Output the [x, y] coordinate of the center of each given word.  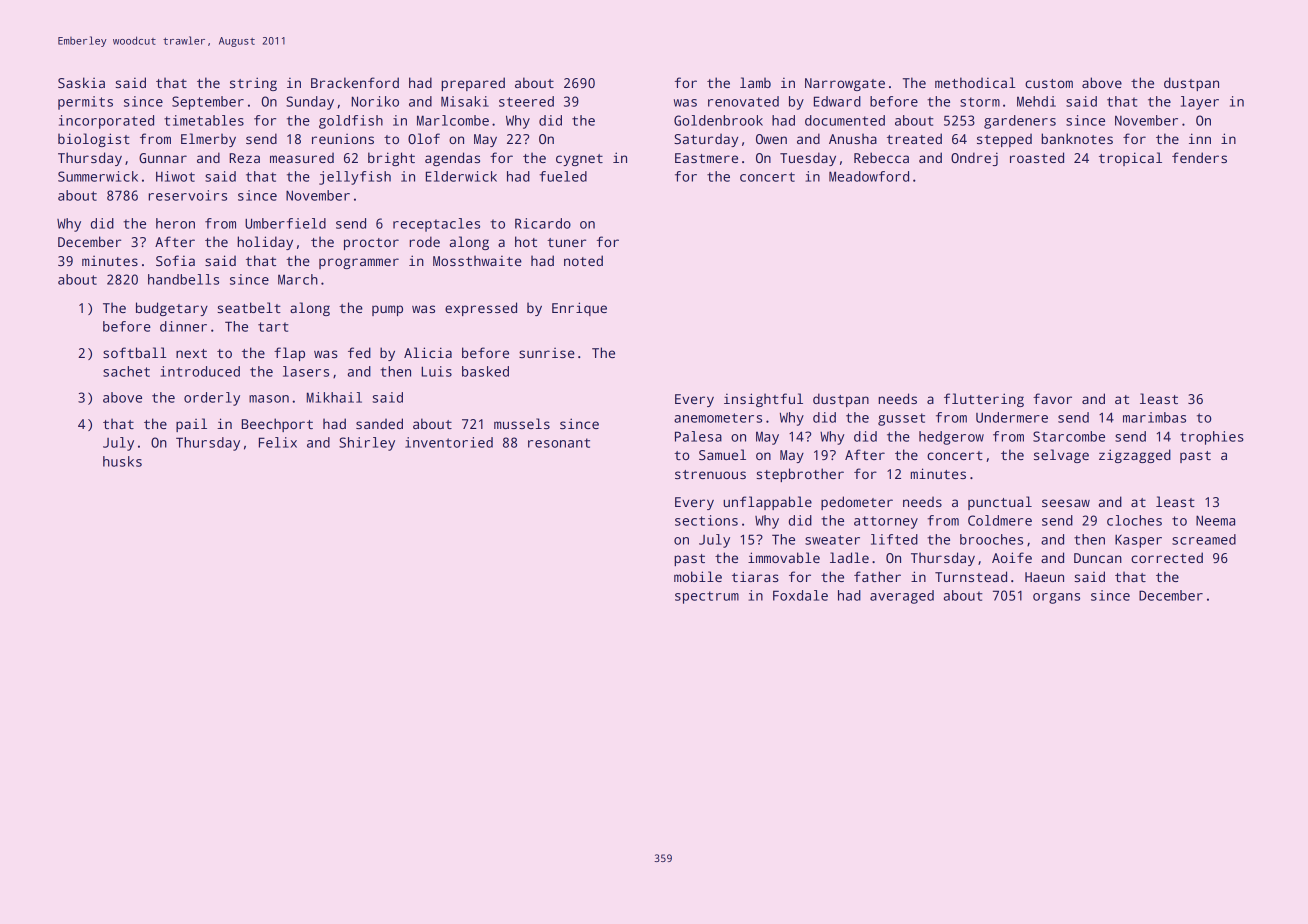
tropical [1130, 159]
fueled [563, 176]
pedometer [857, 503]
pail [191, 425]
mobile [698, 576]
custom [1049, 83]
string [253, 84]
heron [175, 223]
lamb [755, 82]
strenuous [710, 474]
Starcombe [1069, 436]
